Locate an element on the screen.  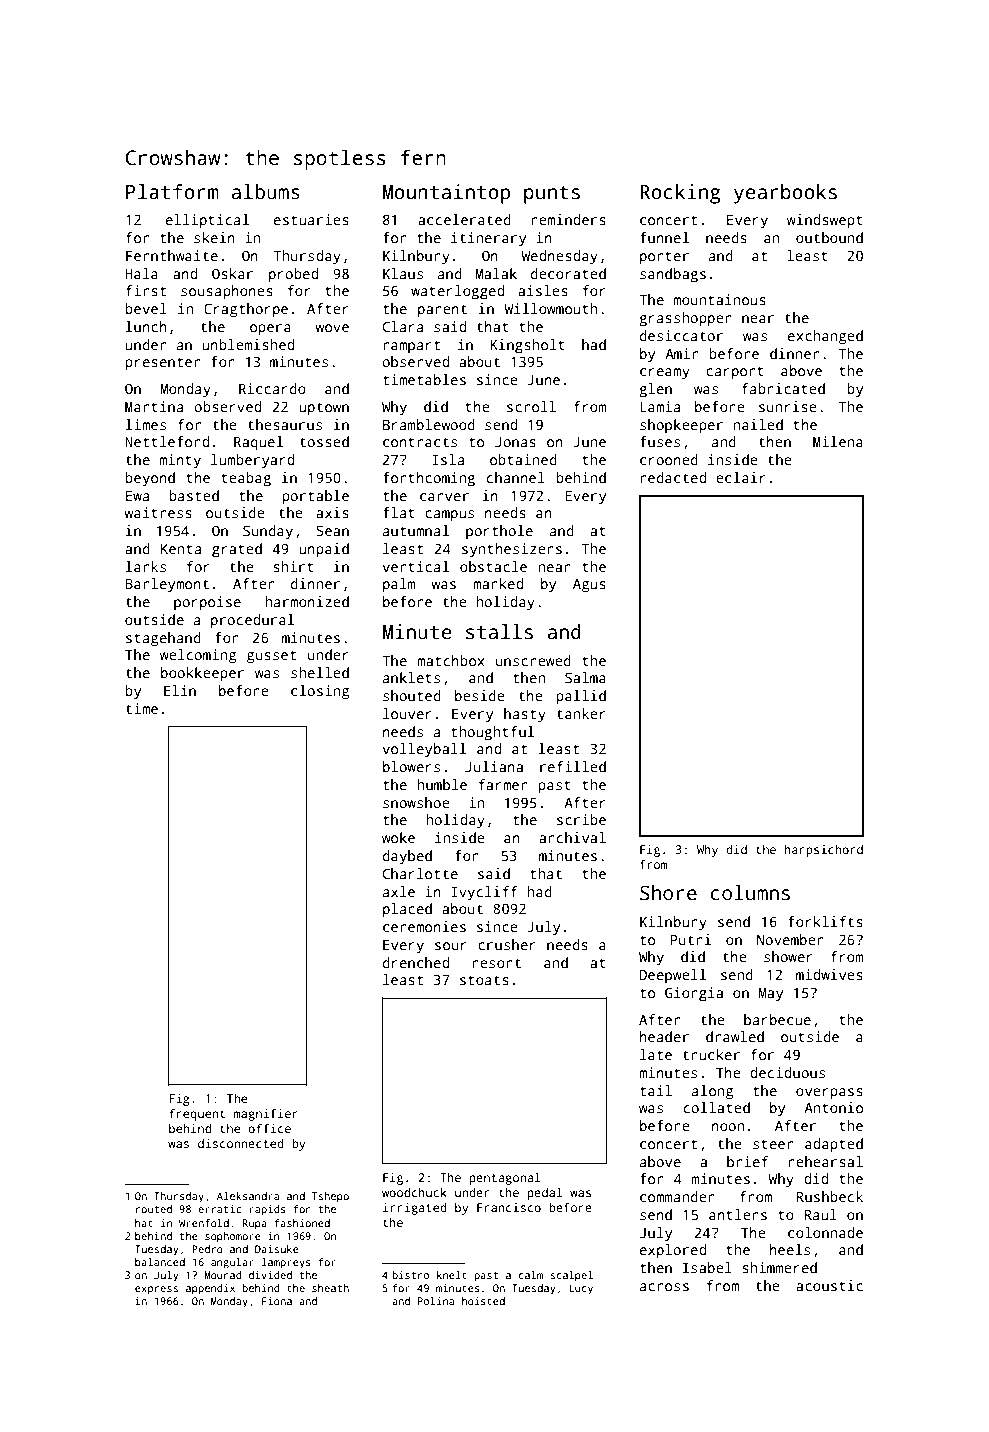
teabag is located at coordinates (246, 479).
